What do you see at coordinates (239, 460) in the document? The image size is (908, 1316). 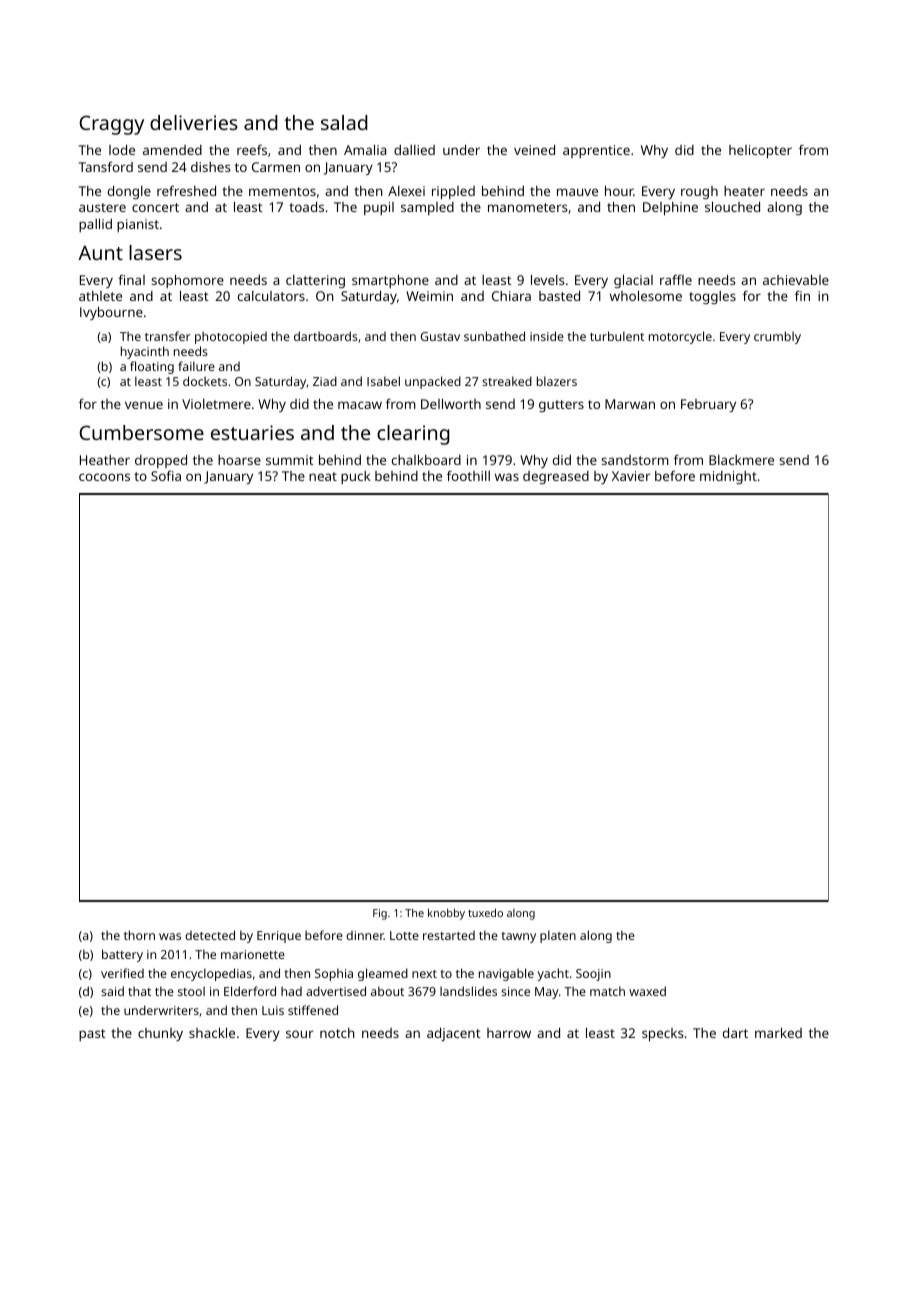 I see `hoarse` at bounding box center [239, 460].
